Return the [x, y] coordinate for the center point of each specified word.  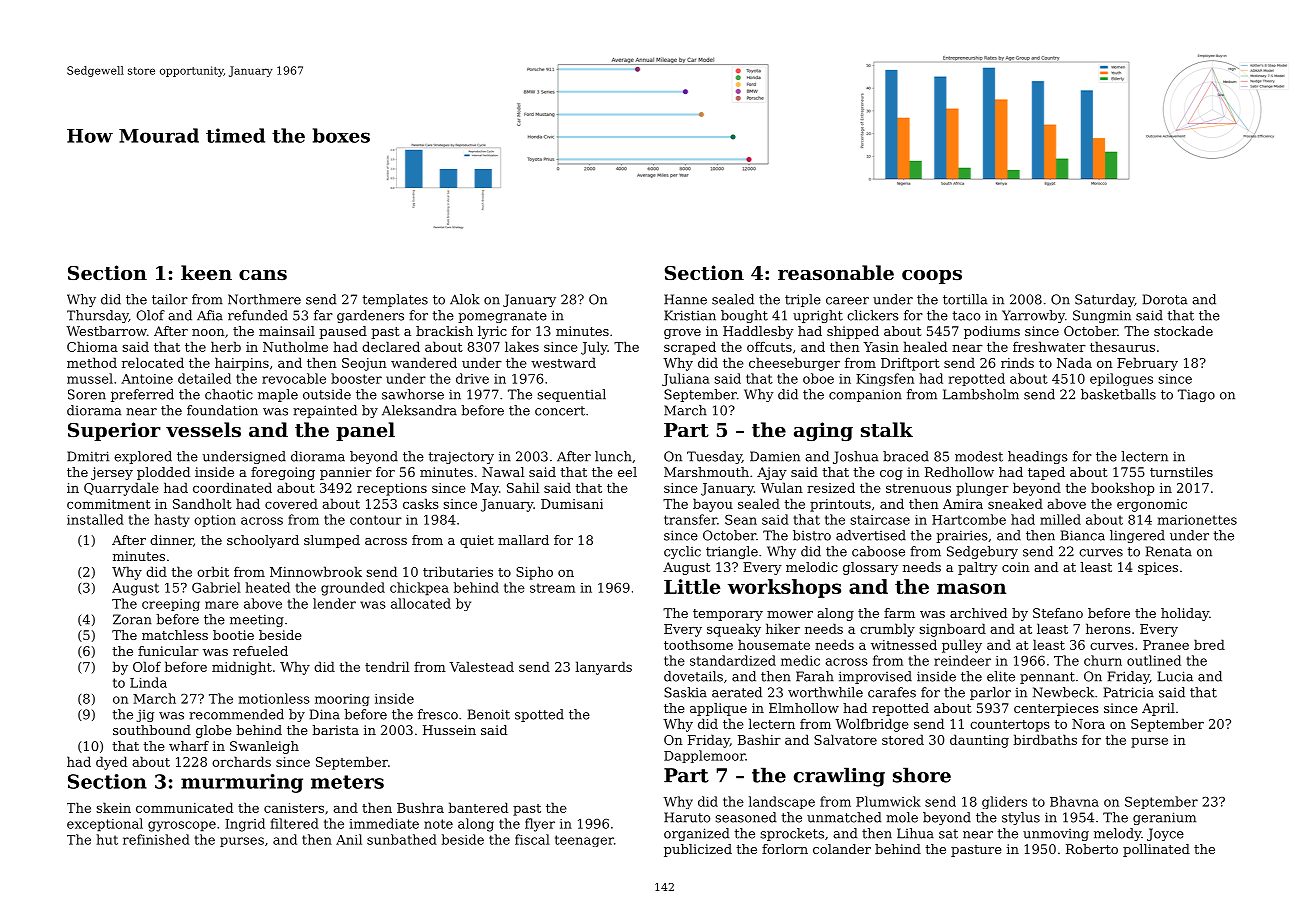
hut [107, 839]
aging [823, 431]
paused [343, 332]
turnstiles [1181, 472]
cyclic [682, 552]
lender [334, 603]
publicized [698, 850]
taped [1046, 473]
